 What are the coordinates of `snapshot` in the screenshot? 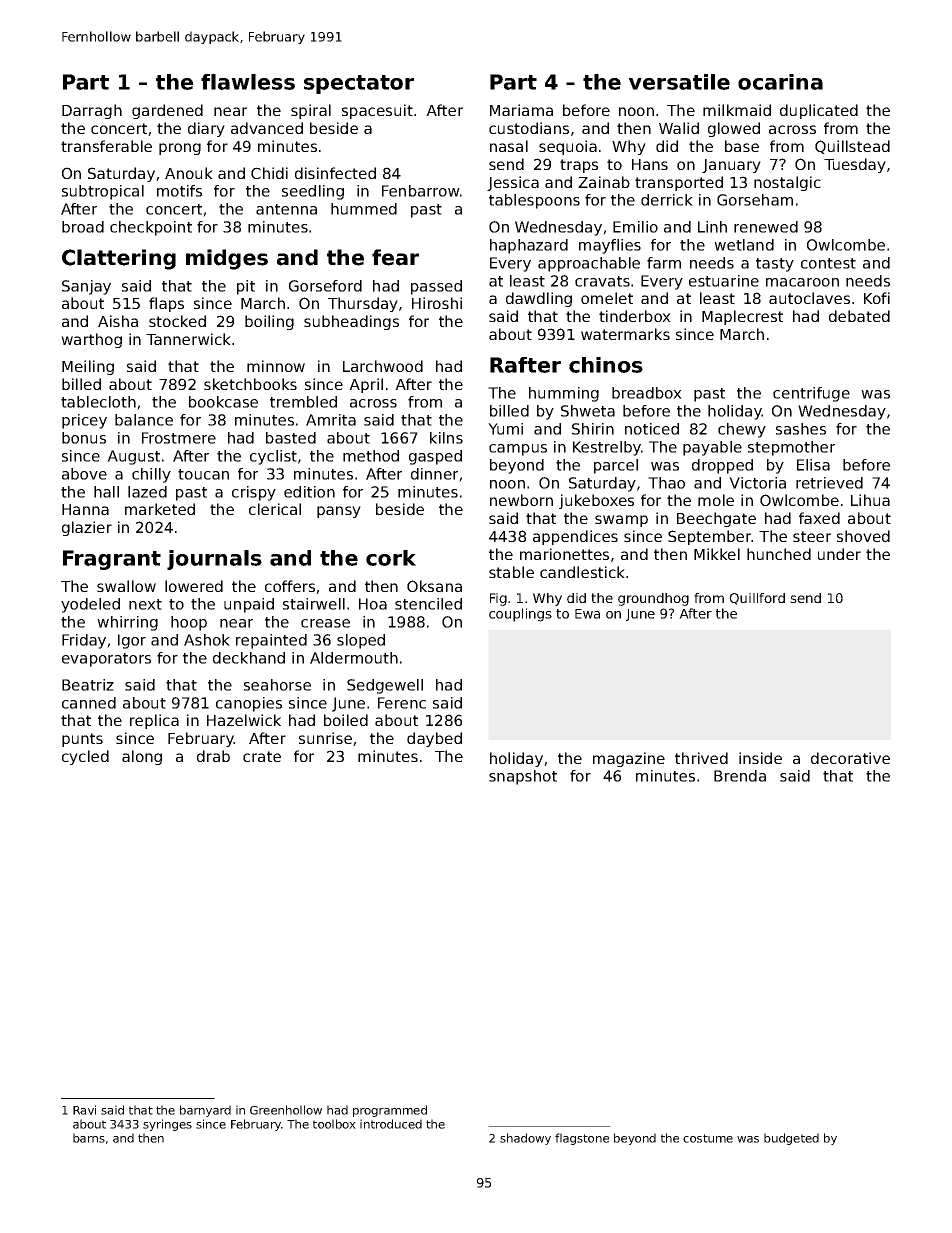 It's located at (523, 777).
